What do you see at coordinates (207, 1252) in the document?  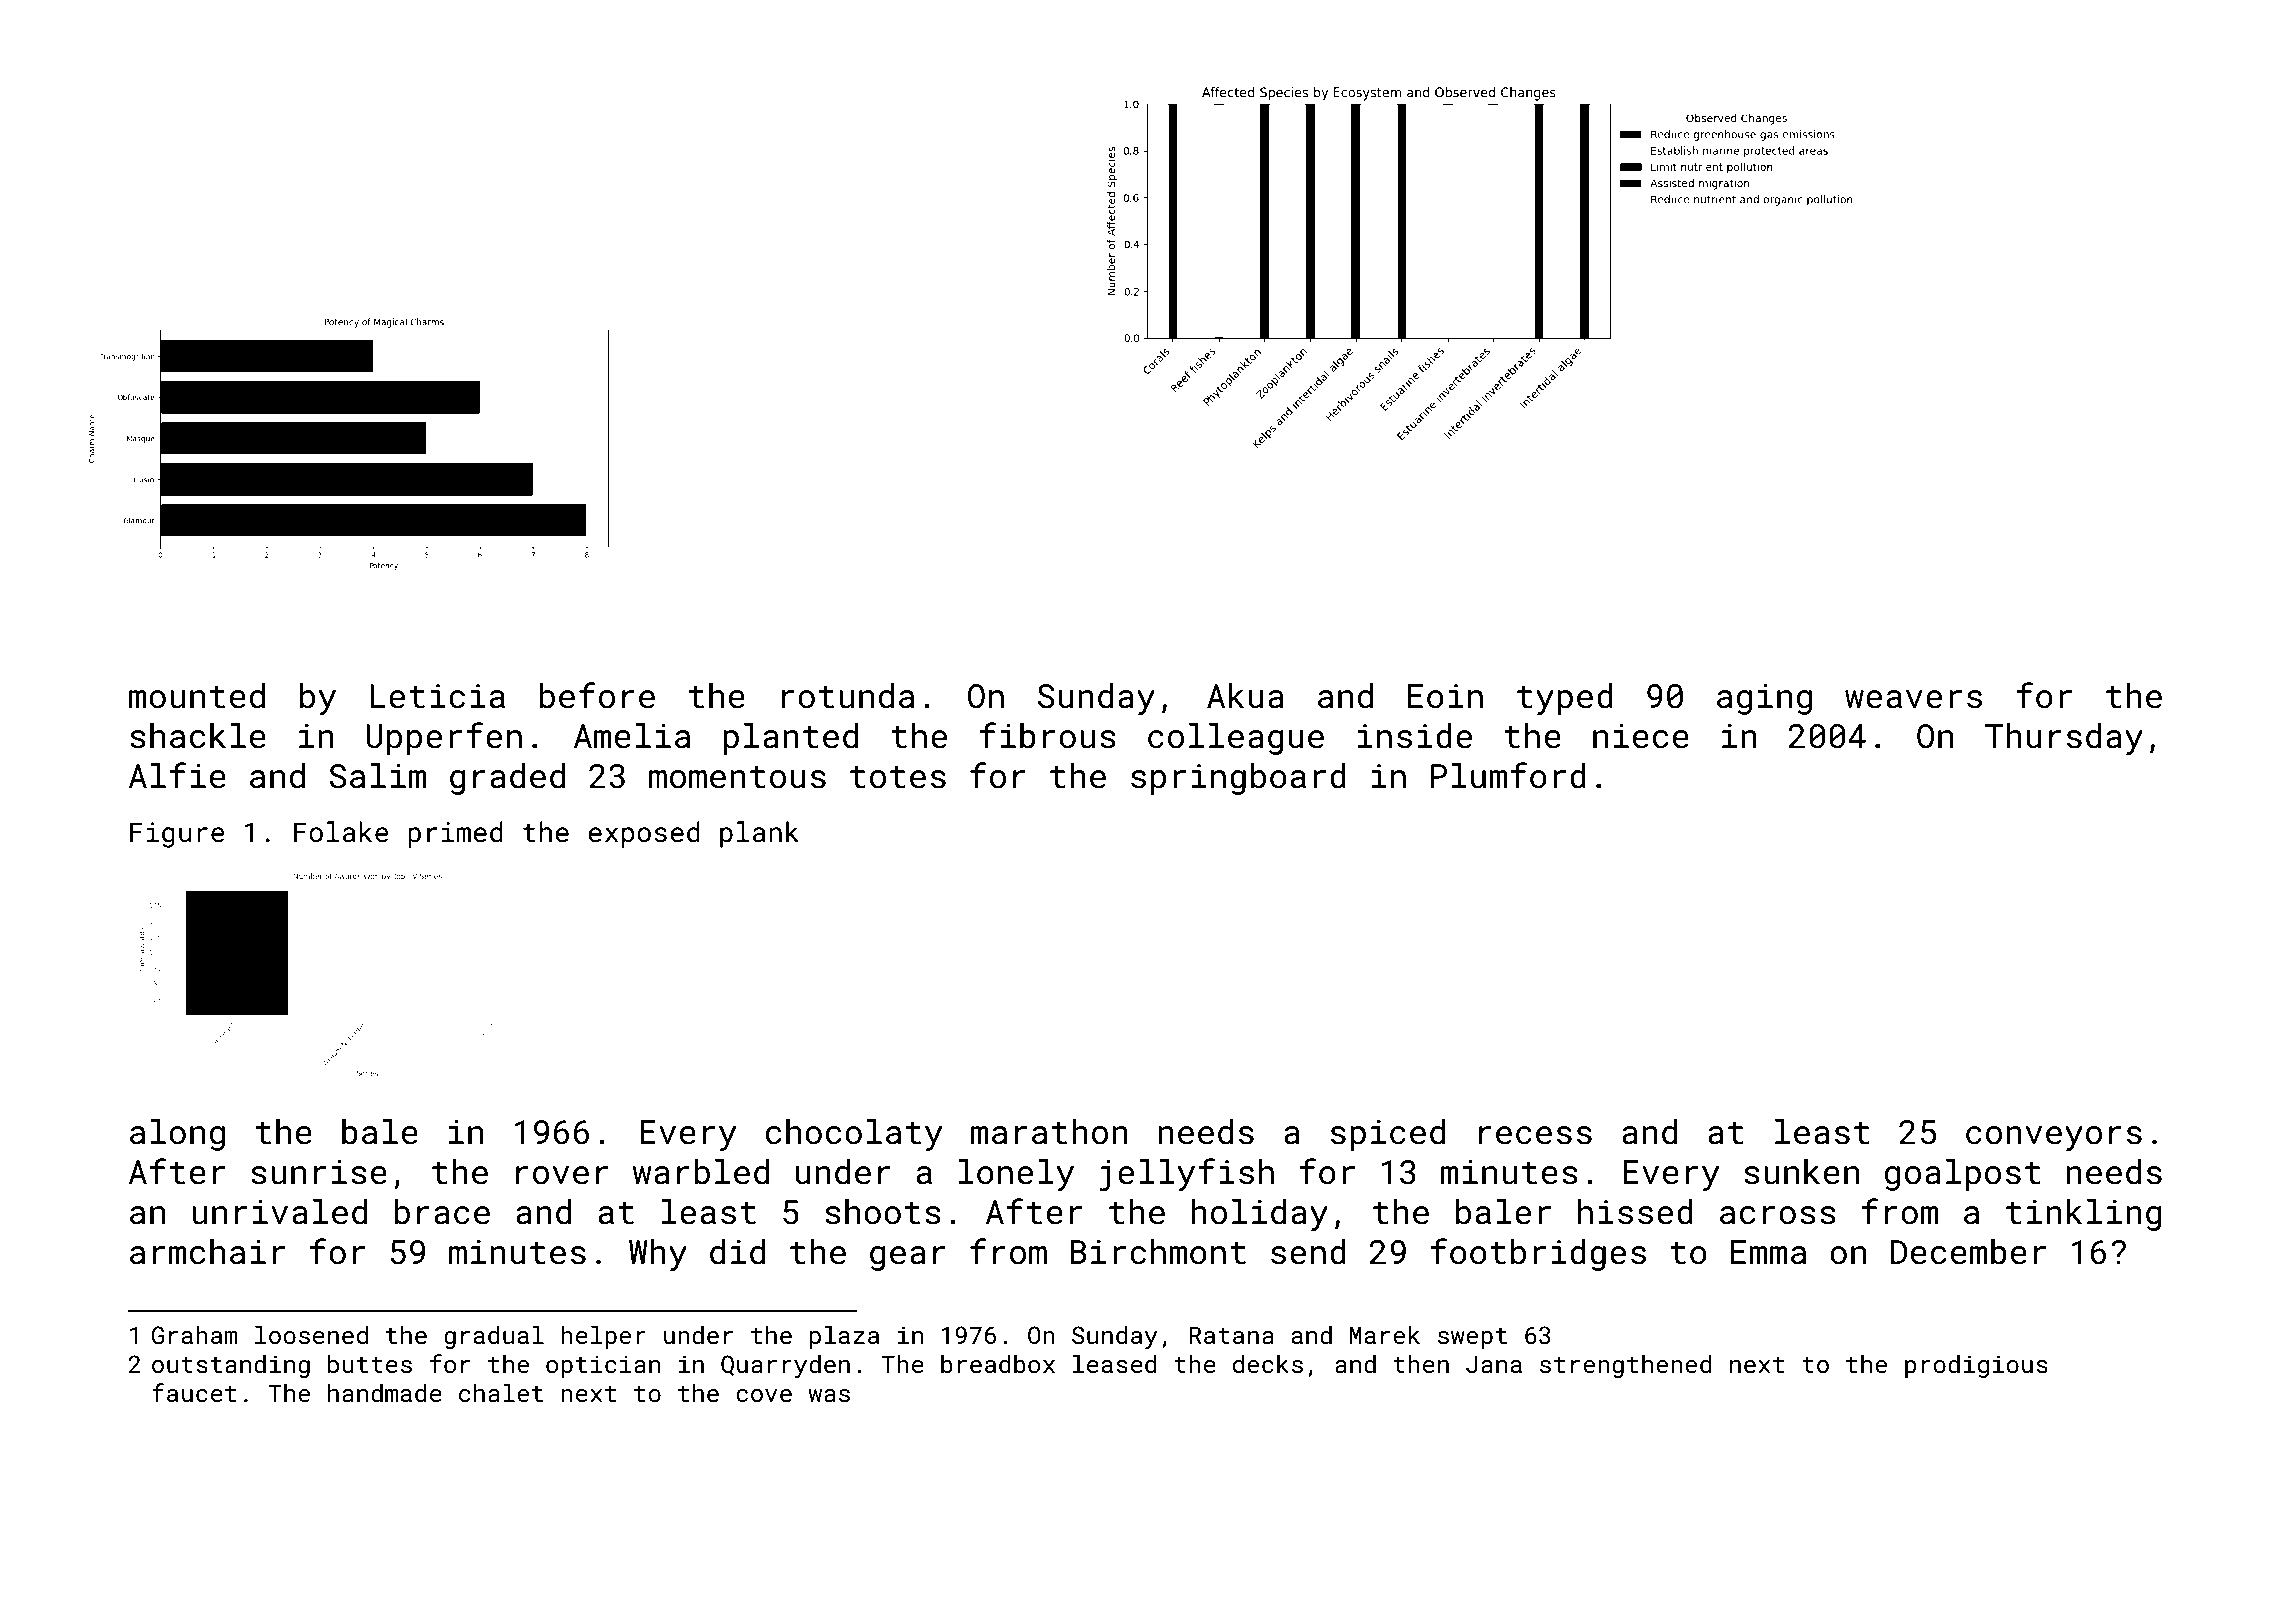 I see `armchair` at bounding box center [207, 1252].
